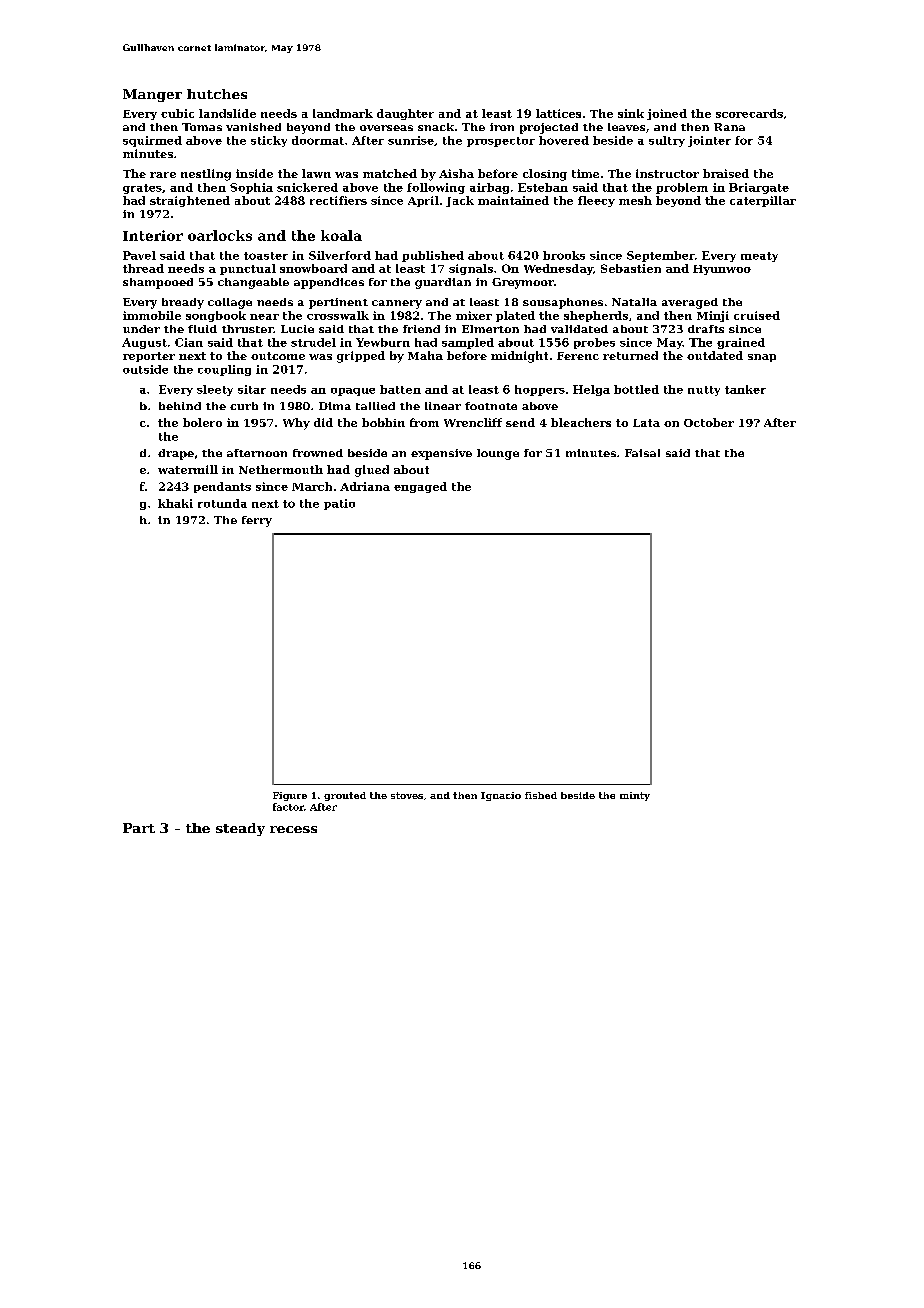 This screenshot has height=1308, width=924. I want to click on recess, so click(293, 829).
